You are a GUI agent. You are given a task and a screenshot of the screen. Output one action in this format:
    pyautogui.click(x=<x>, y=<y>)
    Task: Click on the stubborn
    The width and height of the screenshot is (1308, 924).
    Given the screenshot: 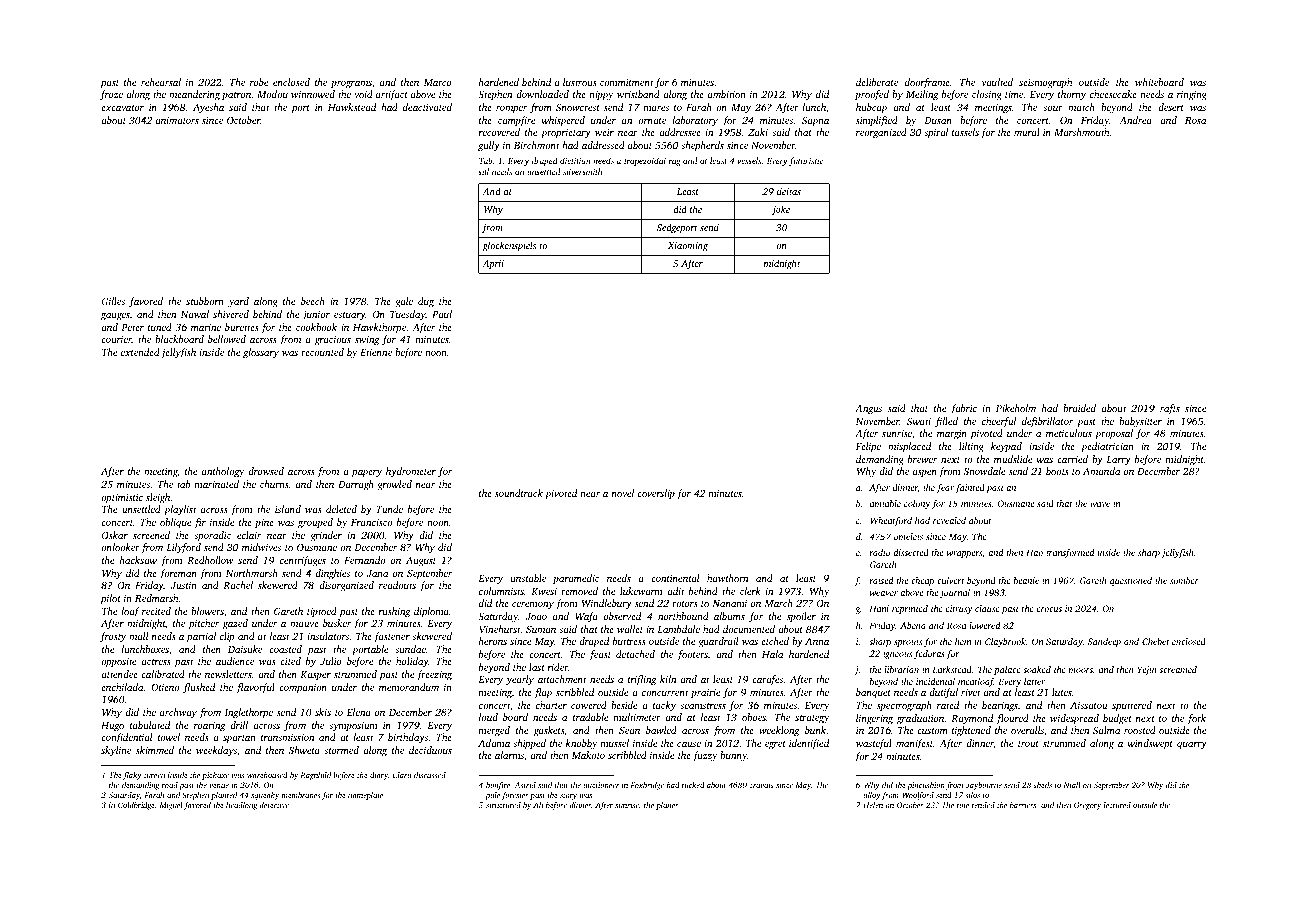 What is the action you would take?
    pyautogui.click(x=205, y=301)
